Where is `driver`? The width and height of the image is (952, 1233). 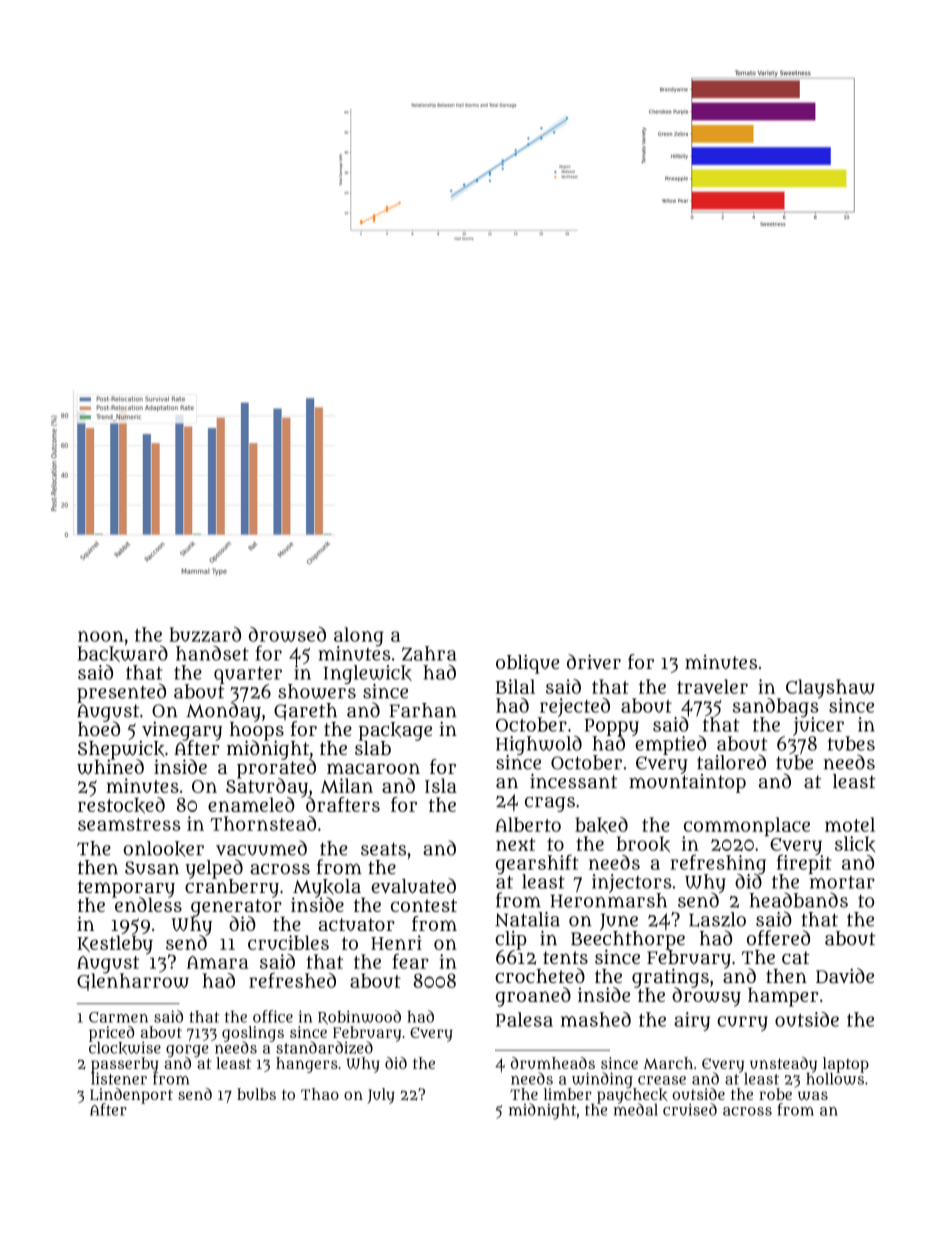 driver is located at coordinates (594, 662).
